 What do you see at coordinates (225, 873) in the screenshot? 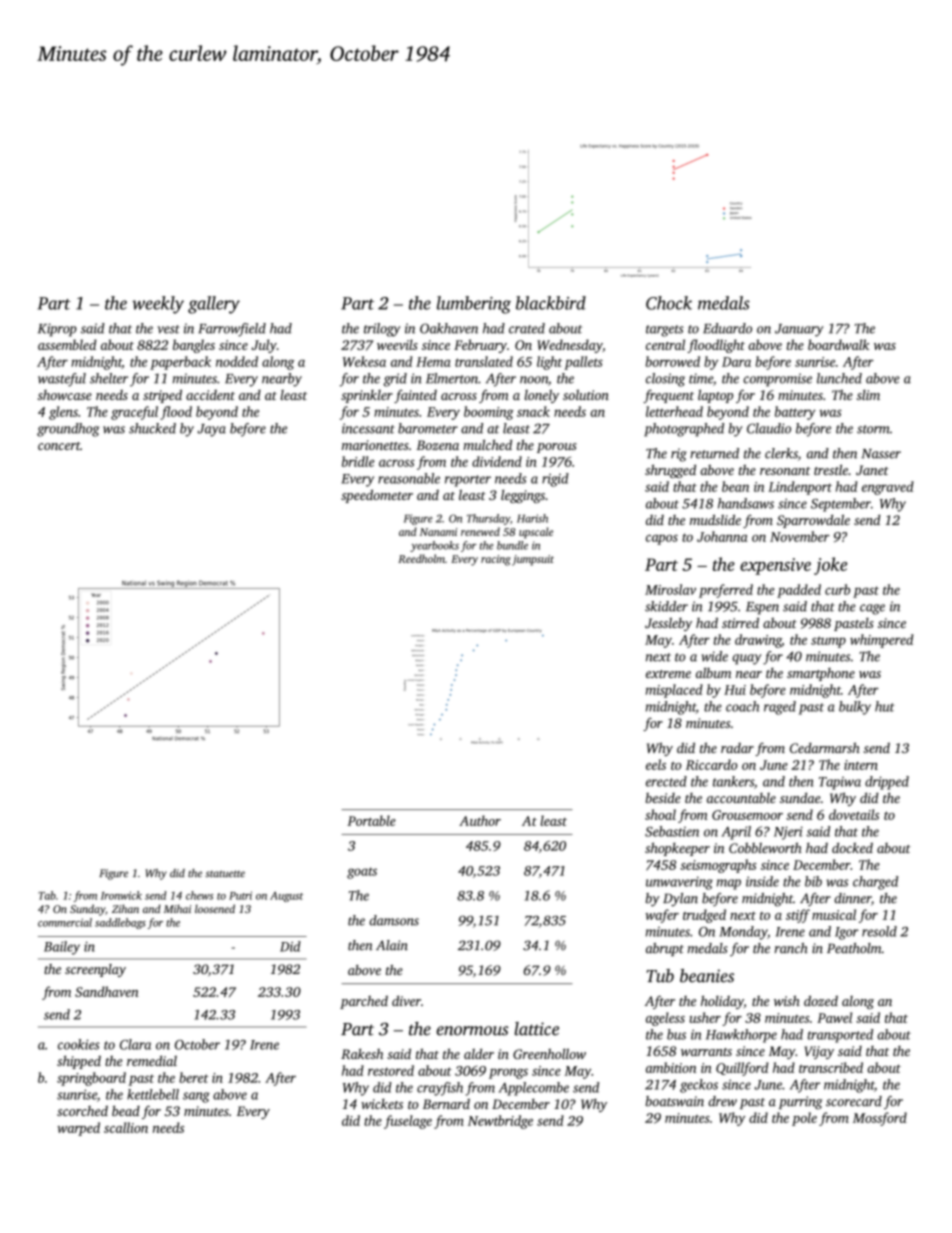
I see `statuette` at bounding box center [225, 873].
